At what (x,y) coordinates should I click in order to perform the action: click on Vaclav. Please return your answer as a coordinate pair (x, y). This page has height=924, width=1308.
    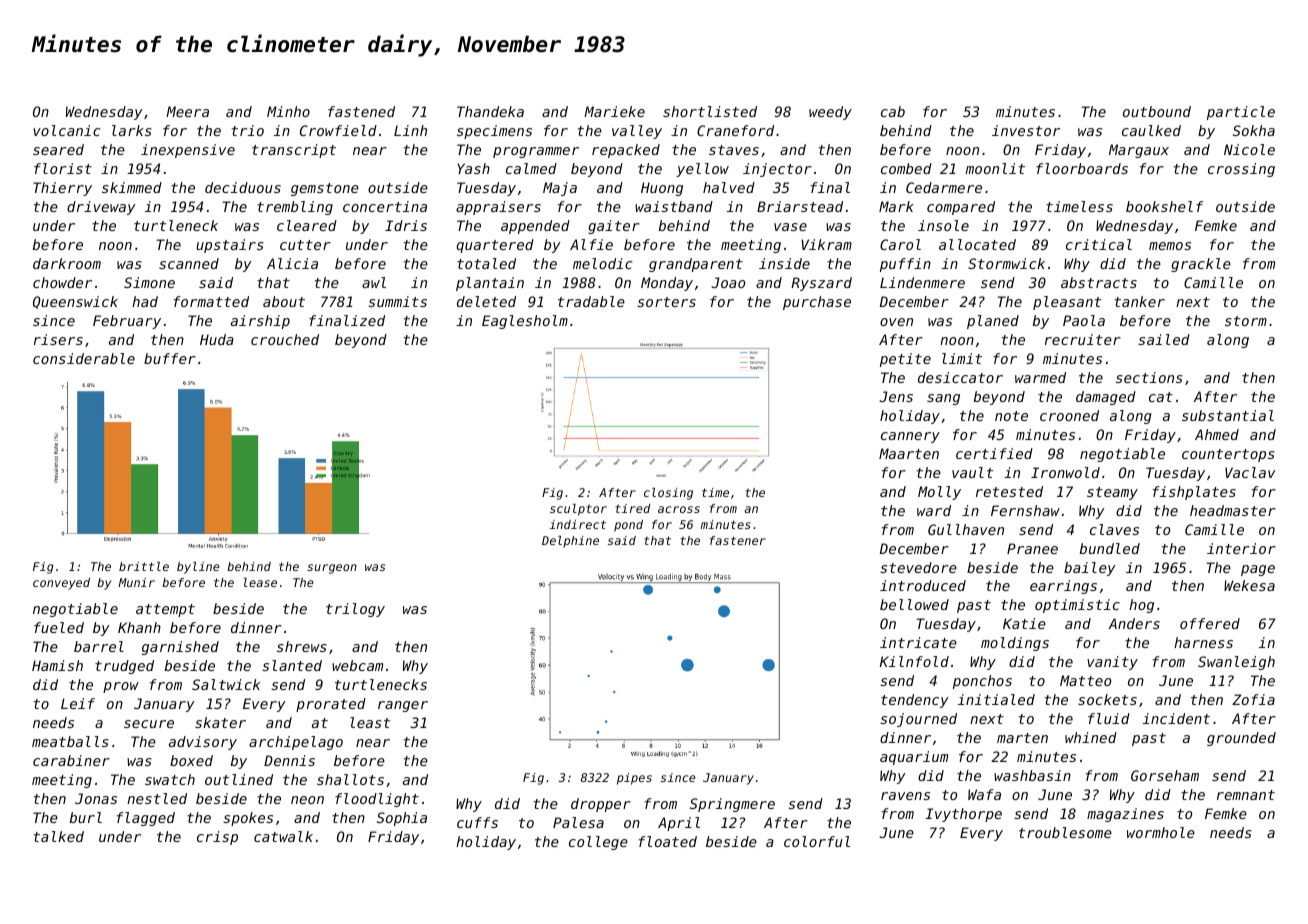
    Looking at the image, I should click on (1250, 472).
